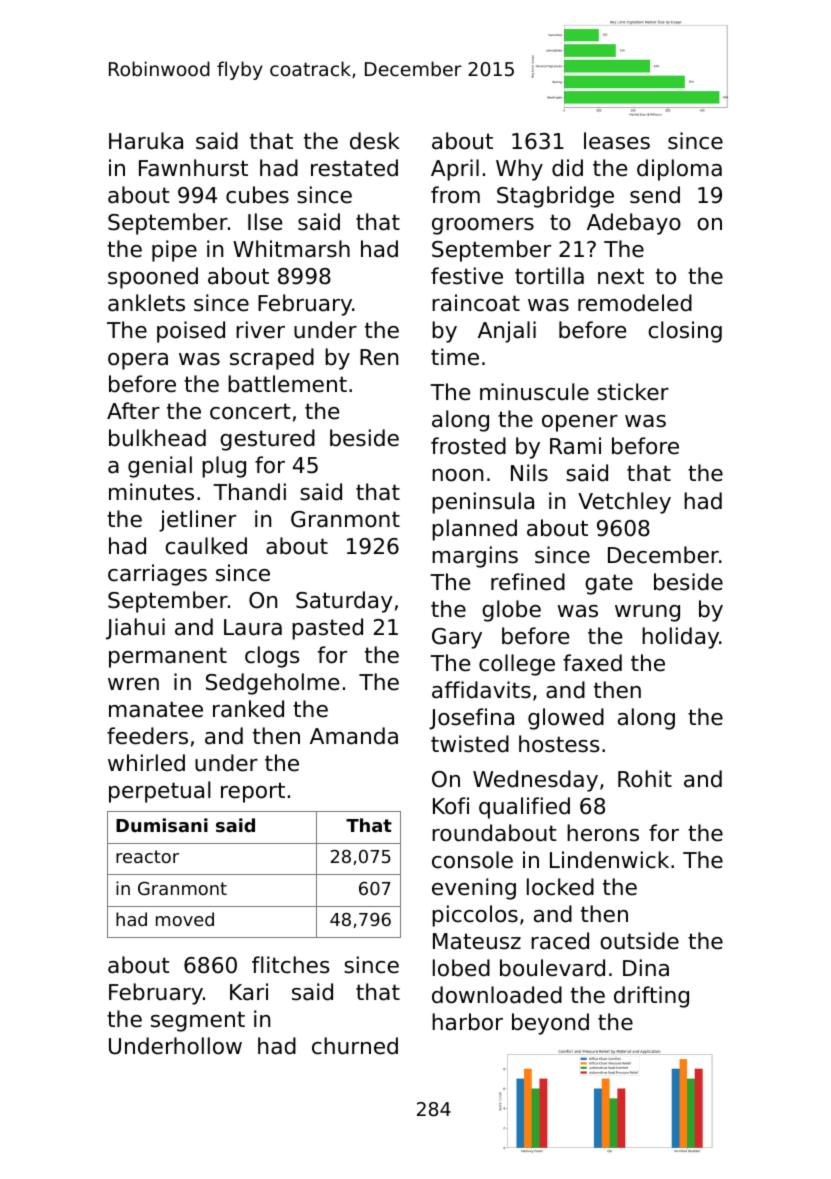 The image size is (831, 1179). Describe the element at coordinates (603, 833) in the screenshot. I see `herons` at that location.
